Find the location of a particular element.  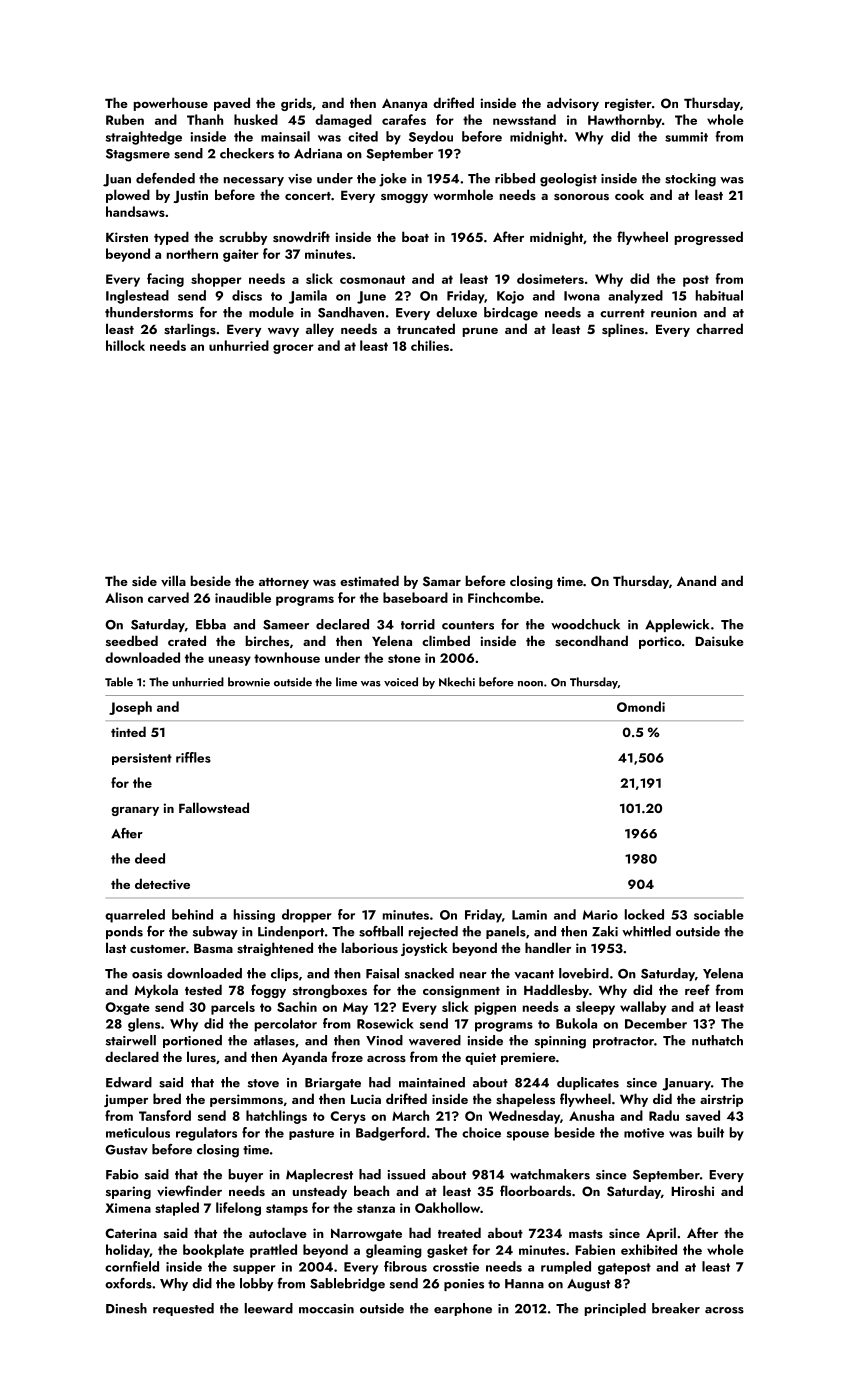

charred is located at coordinates (719, 328).
